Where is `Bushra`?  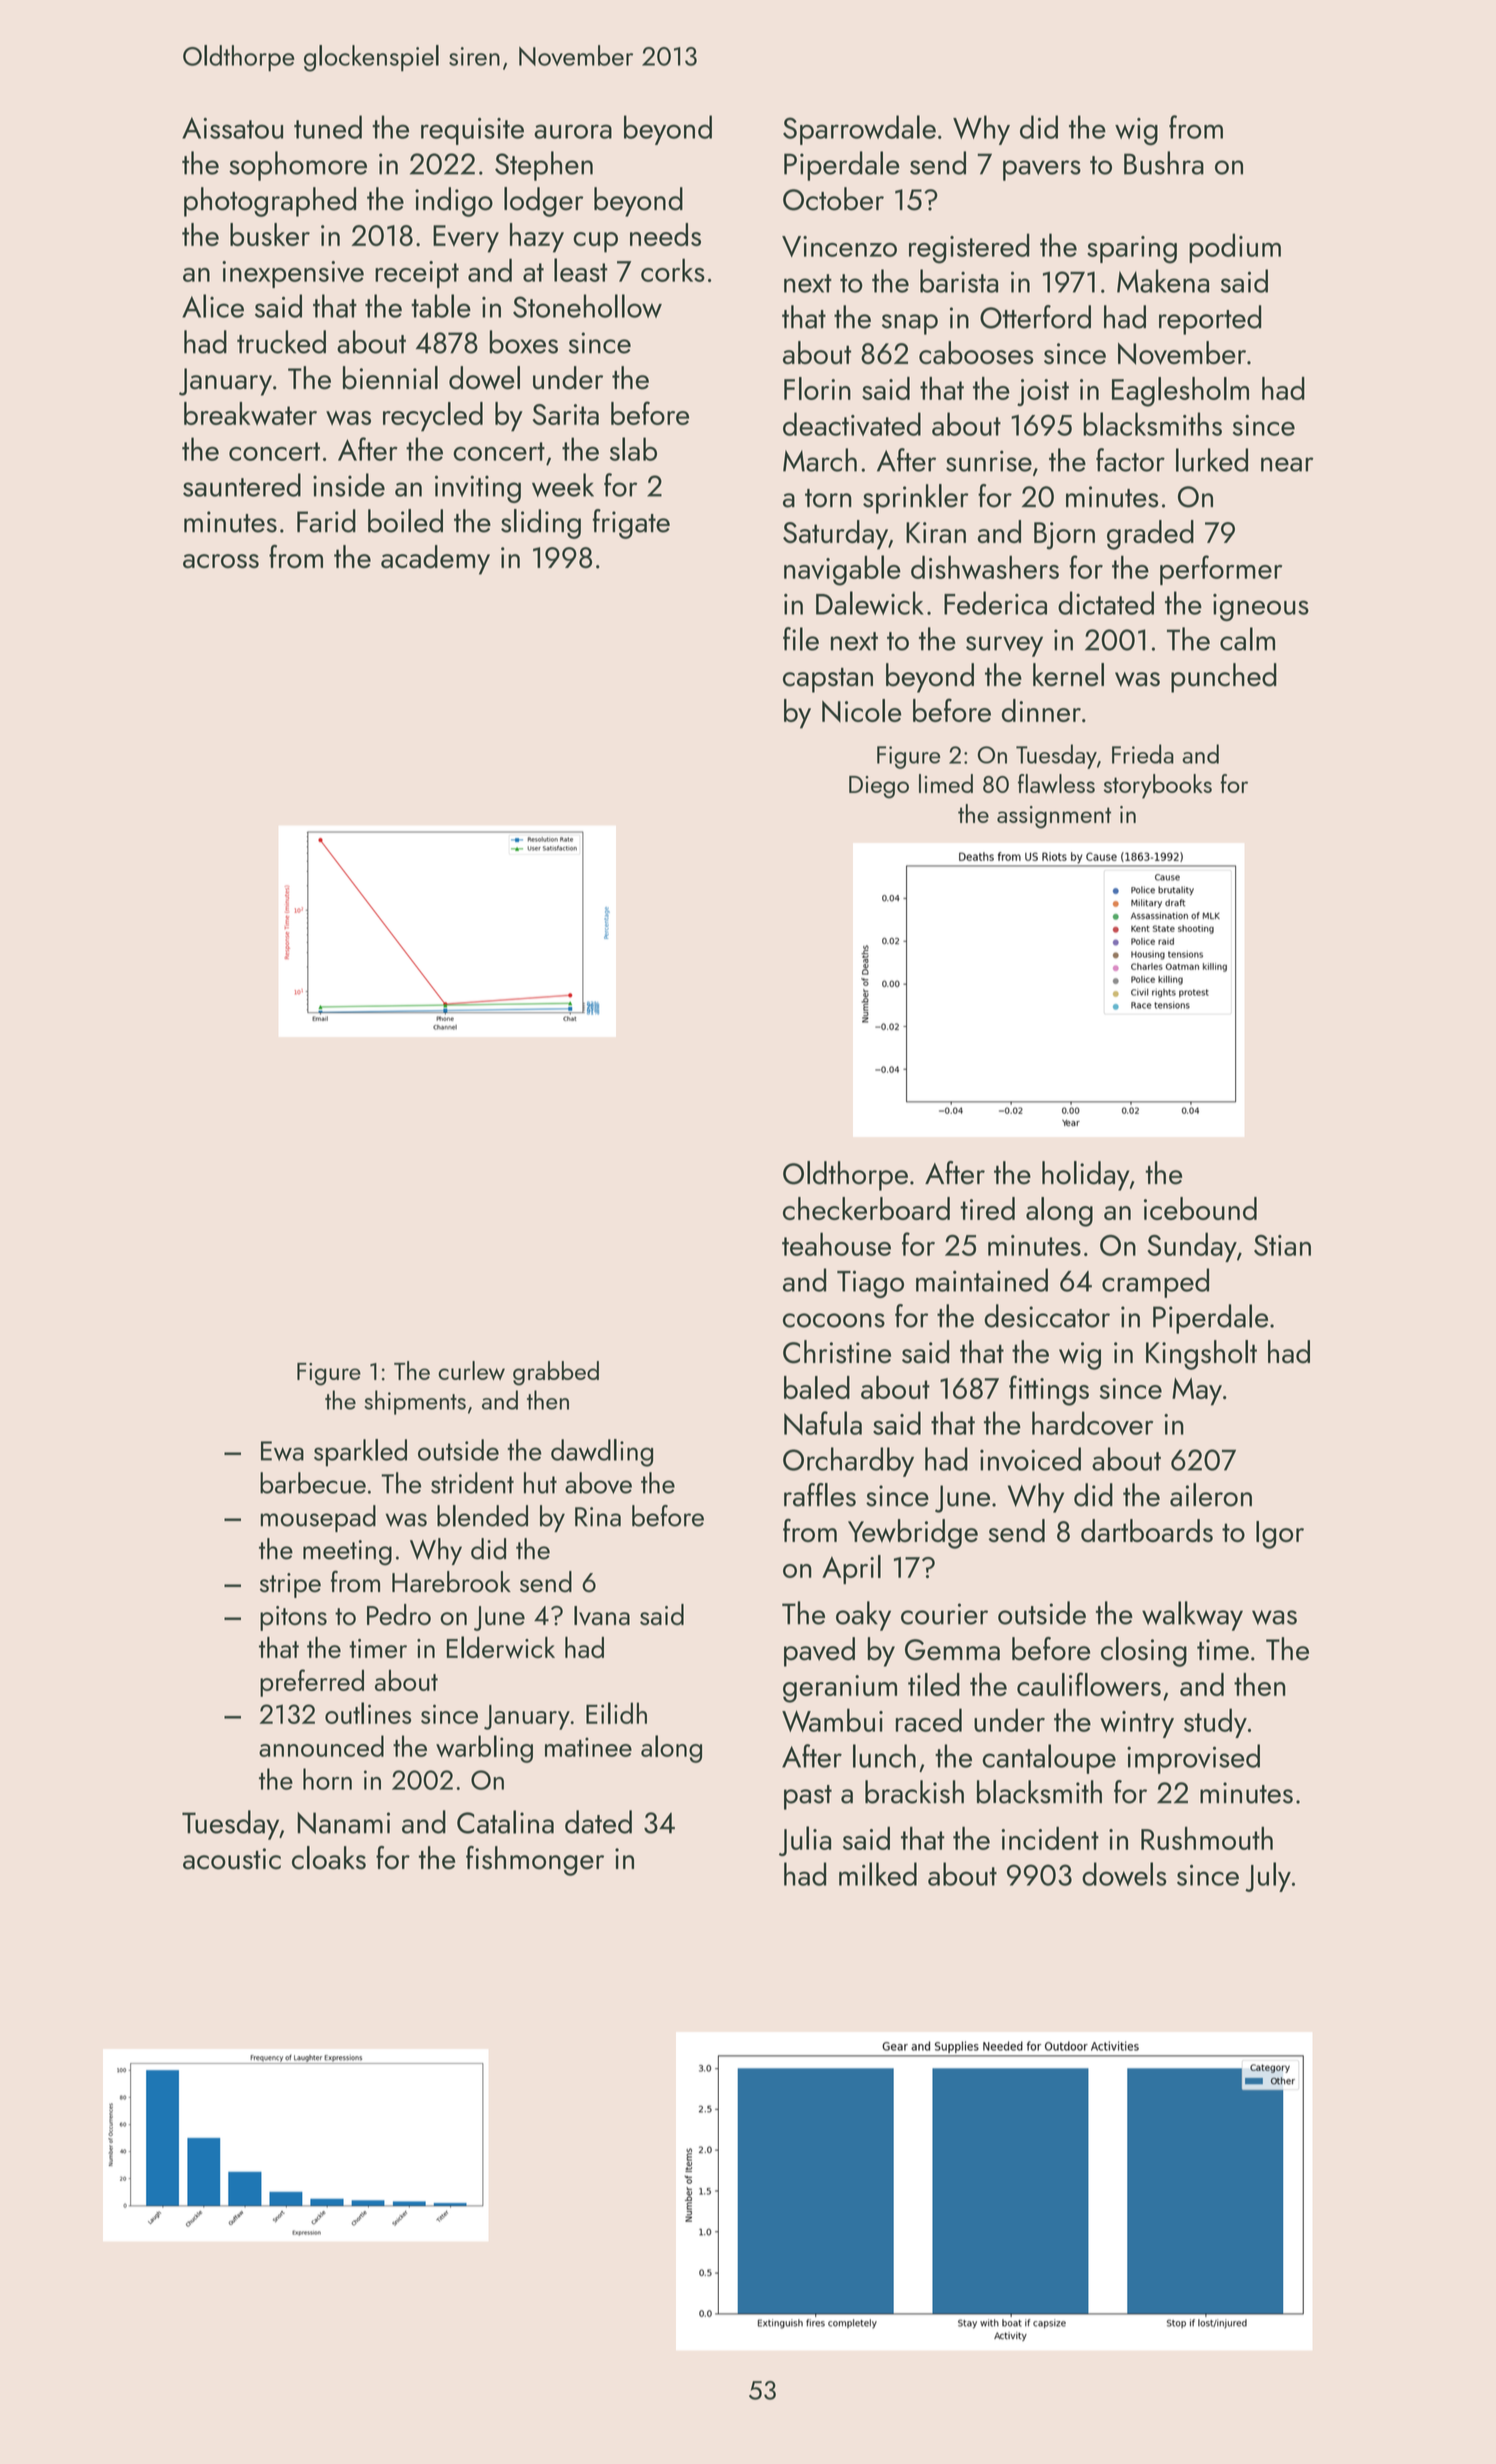
Bushra is located at coordinates (1164, 163).
